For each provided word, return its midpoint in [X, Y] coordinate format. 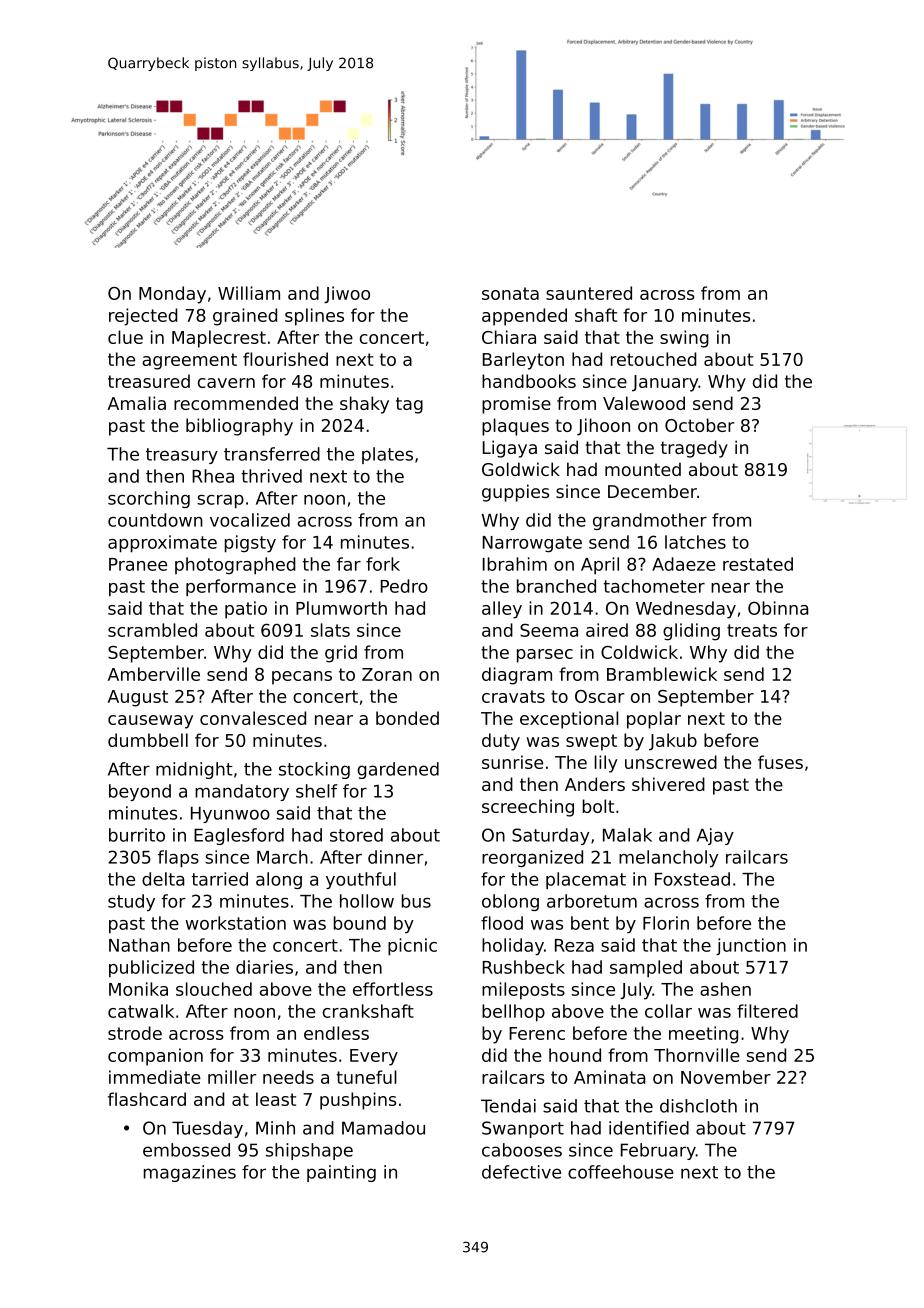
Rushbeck [524, 967]
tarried [220, 879]
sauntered [589, 293]
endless [336, 1033]
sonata [510, 293]
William [249, 293]
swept [591, 742]
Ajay [715, 836]
